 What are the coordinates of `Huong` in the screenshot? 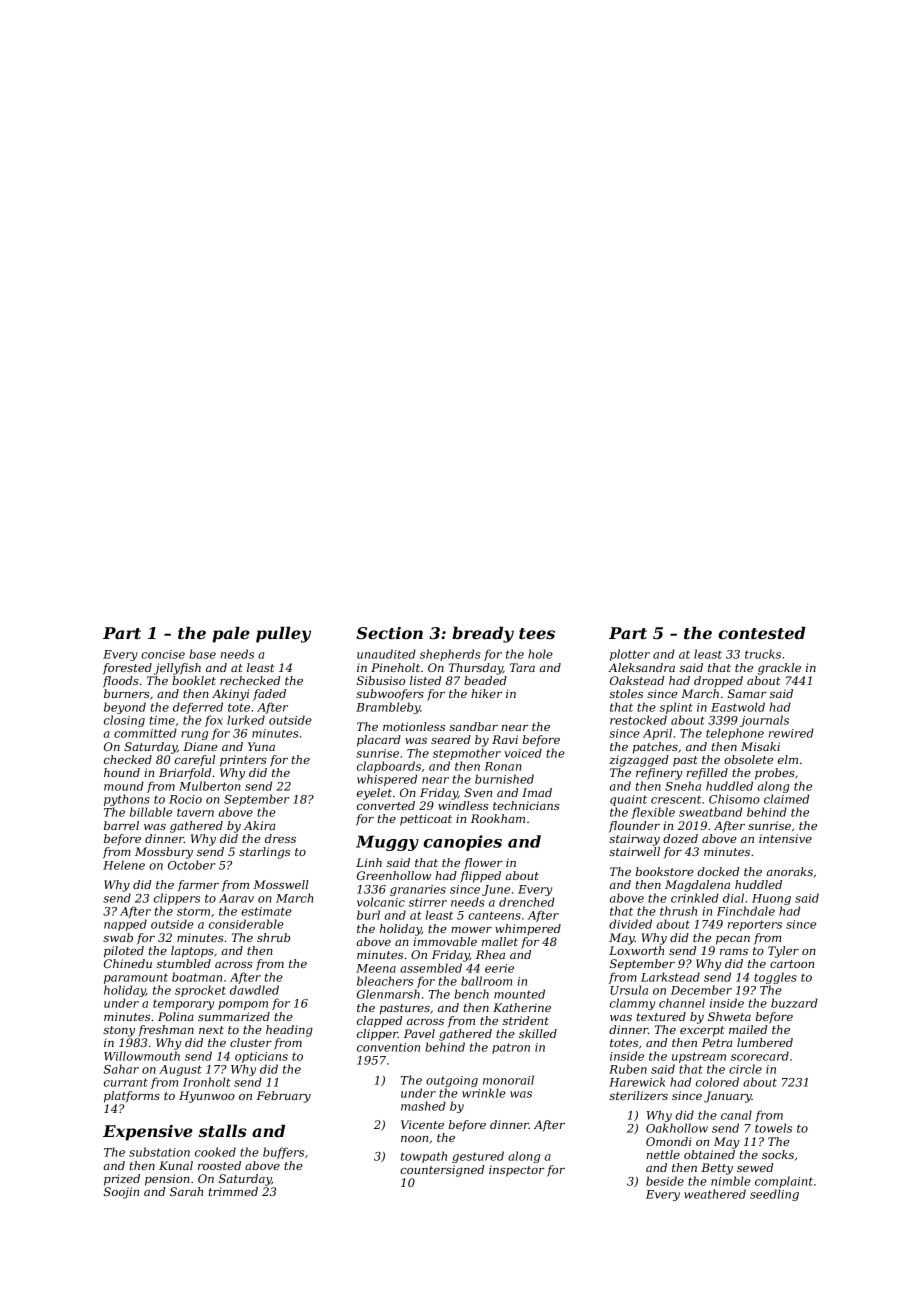 It's located at (771, 899).
